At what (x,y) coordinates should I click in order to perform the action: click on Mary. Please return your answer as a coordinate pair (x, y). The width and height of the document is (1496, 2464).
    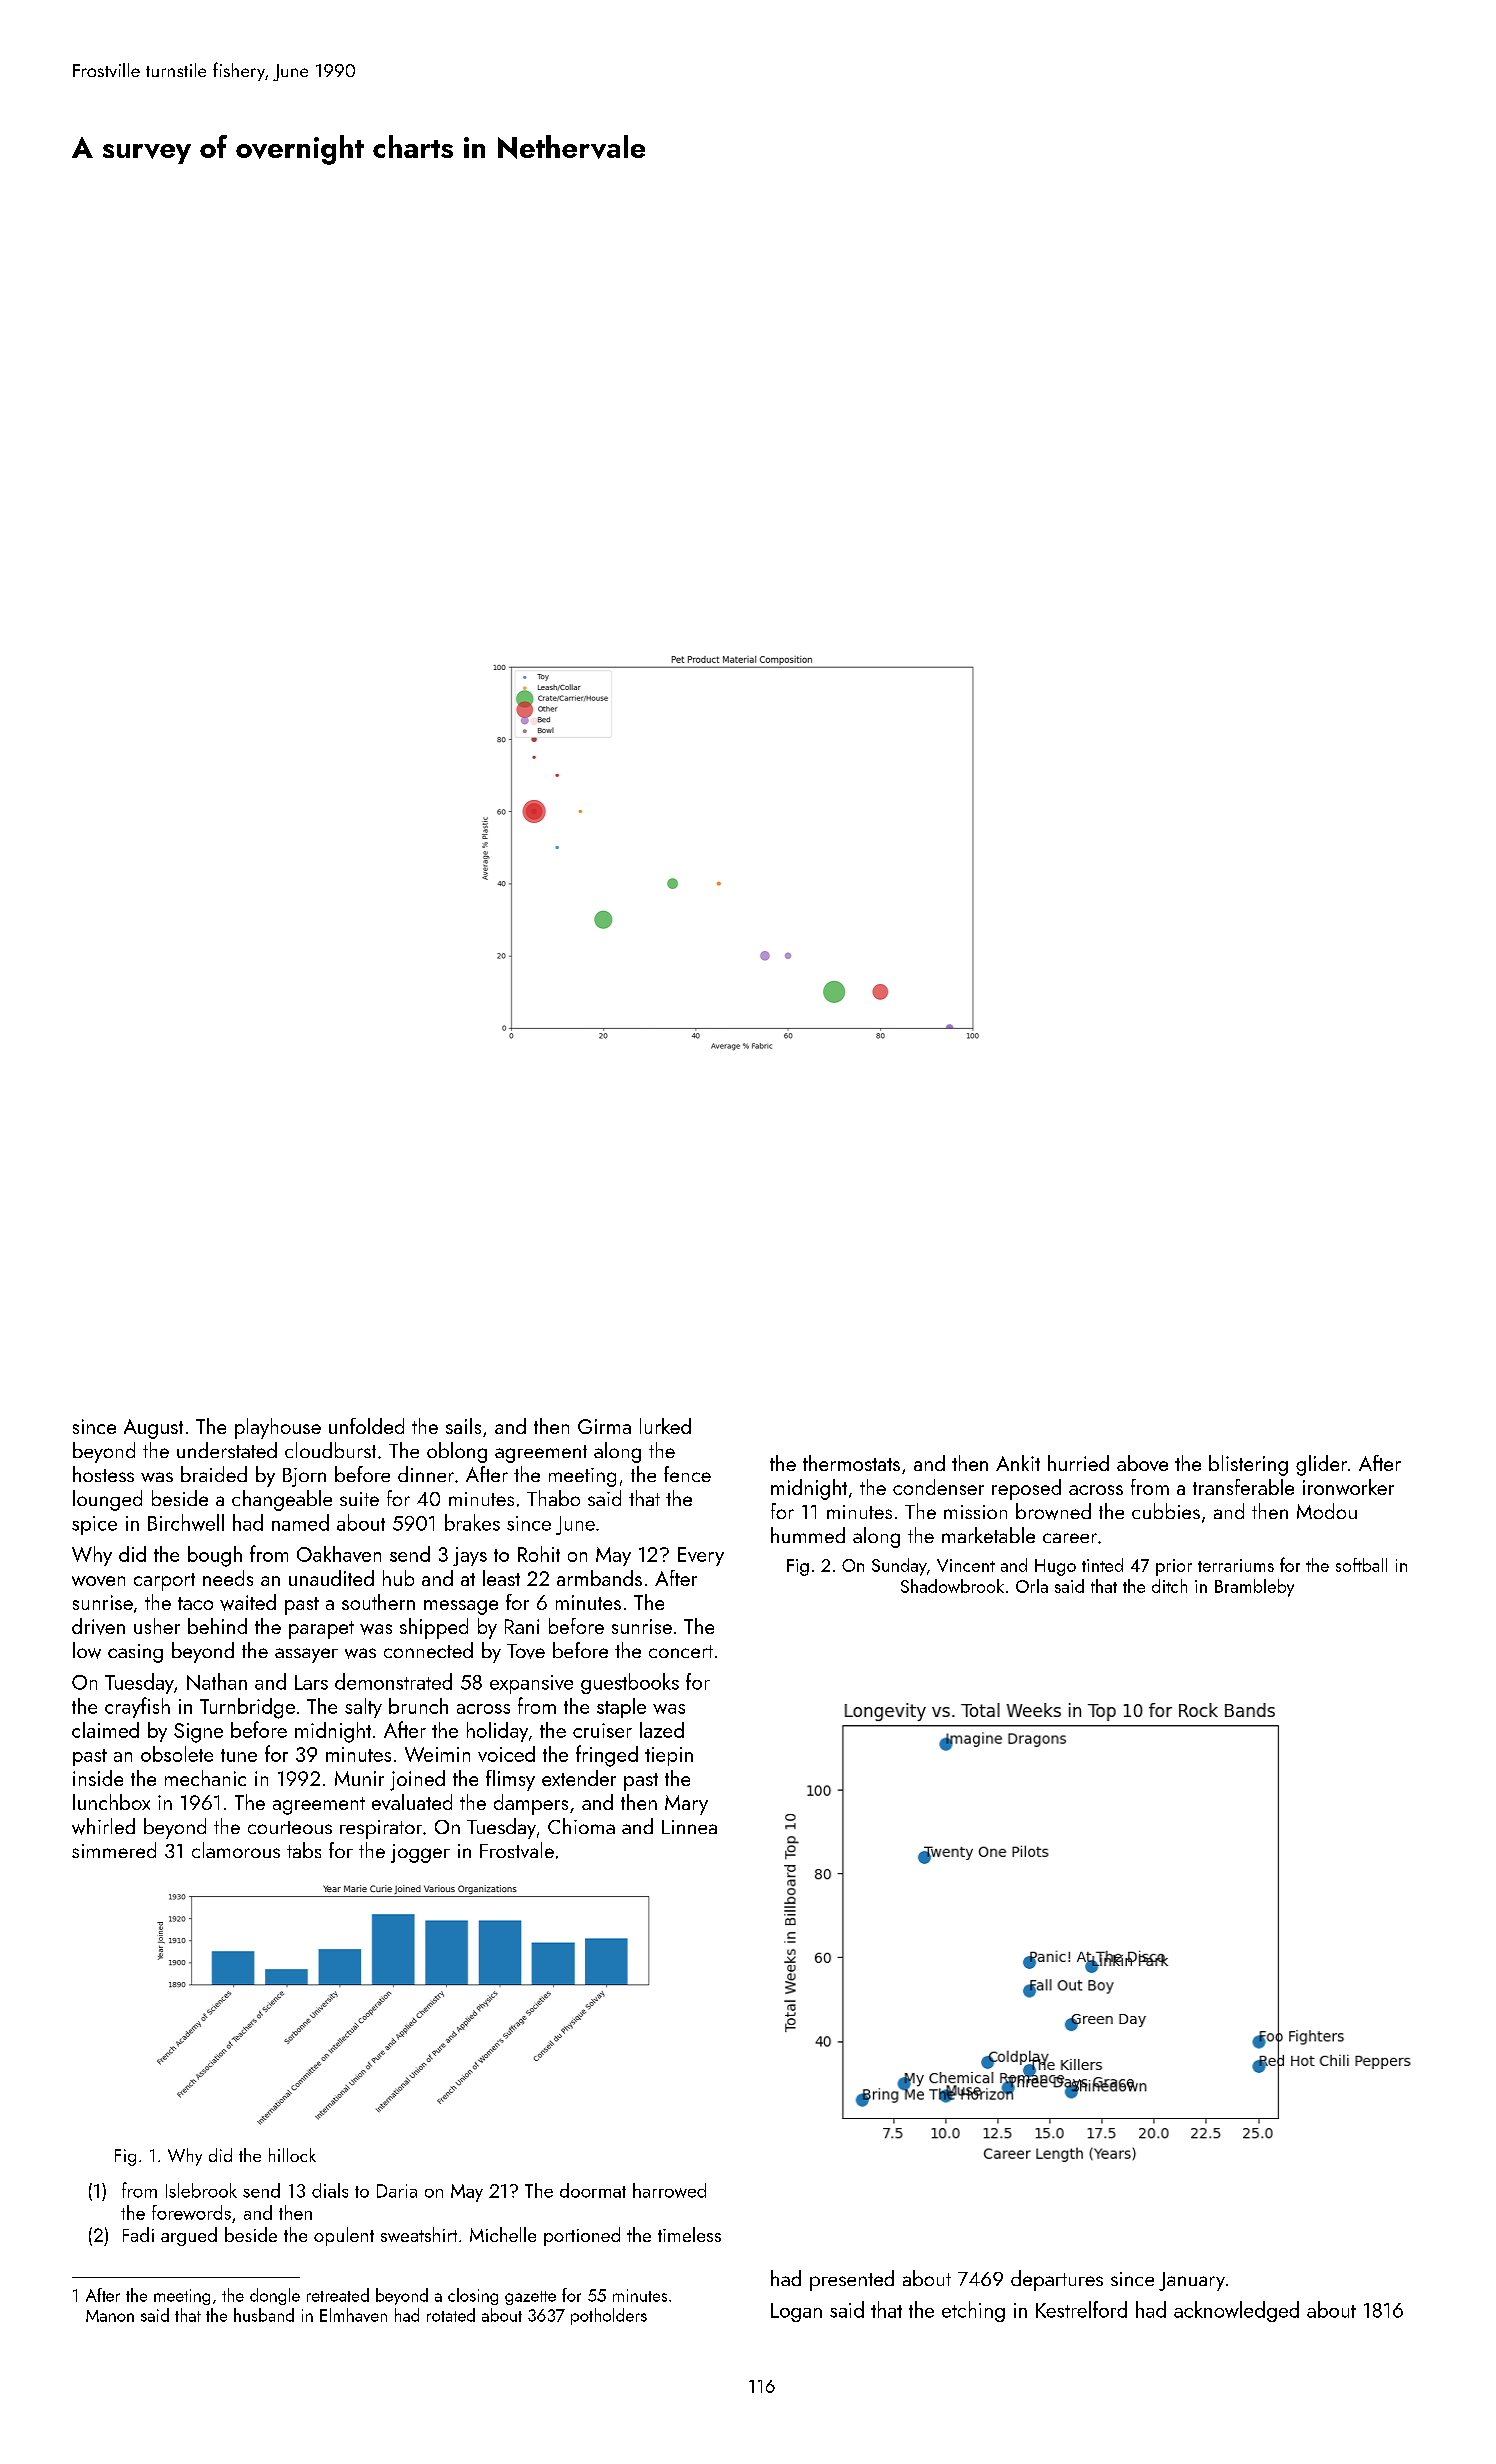
    Looking at the image, I should click on (686, 1805).
